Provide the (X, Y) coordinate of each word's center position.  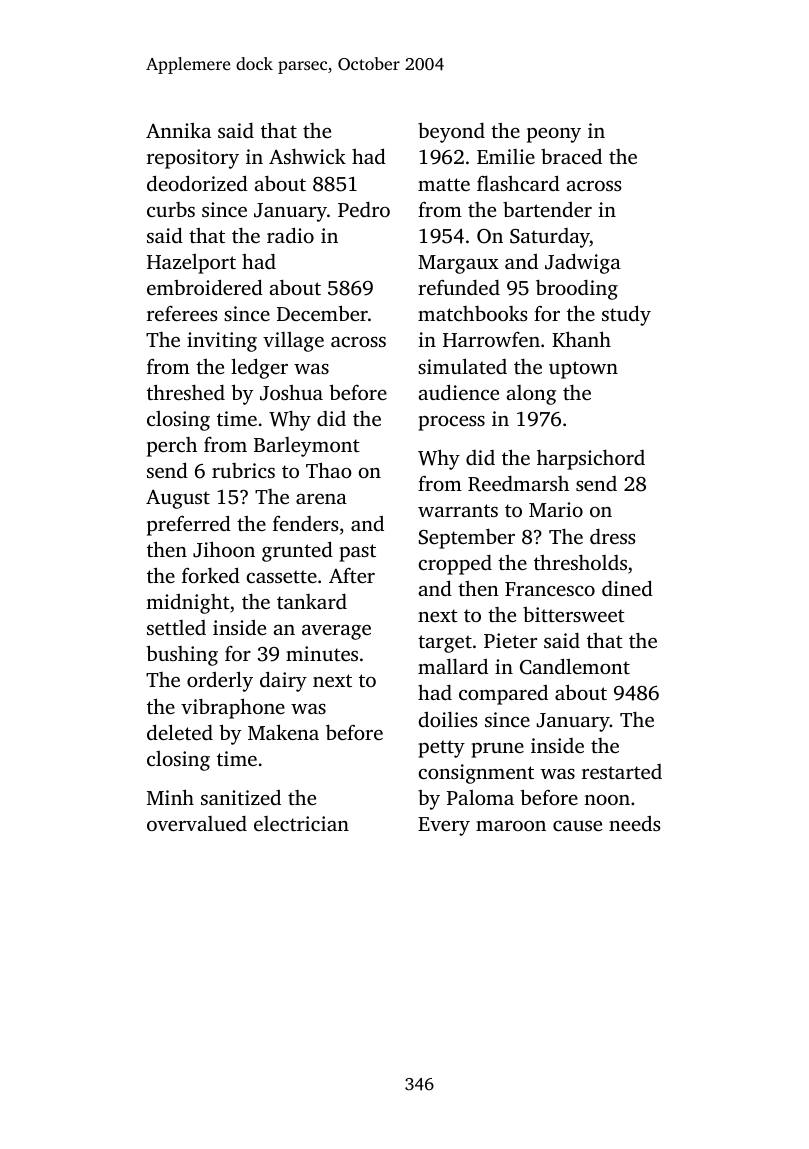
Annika (178, 130)
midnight (188, 604)
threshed (186, 392)
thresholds (580, 562)
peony (554, 135)
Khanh (581, 339)
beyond (451, 133)
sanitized (241, 797)
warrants (458, 510)
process (451, 423)
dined (627, 588)
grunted (297, 551)
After (352, 575)
